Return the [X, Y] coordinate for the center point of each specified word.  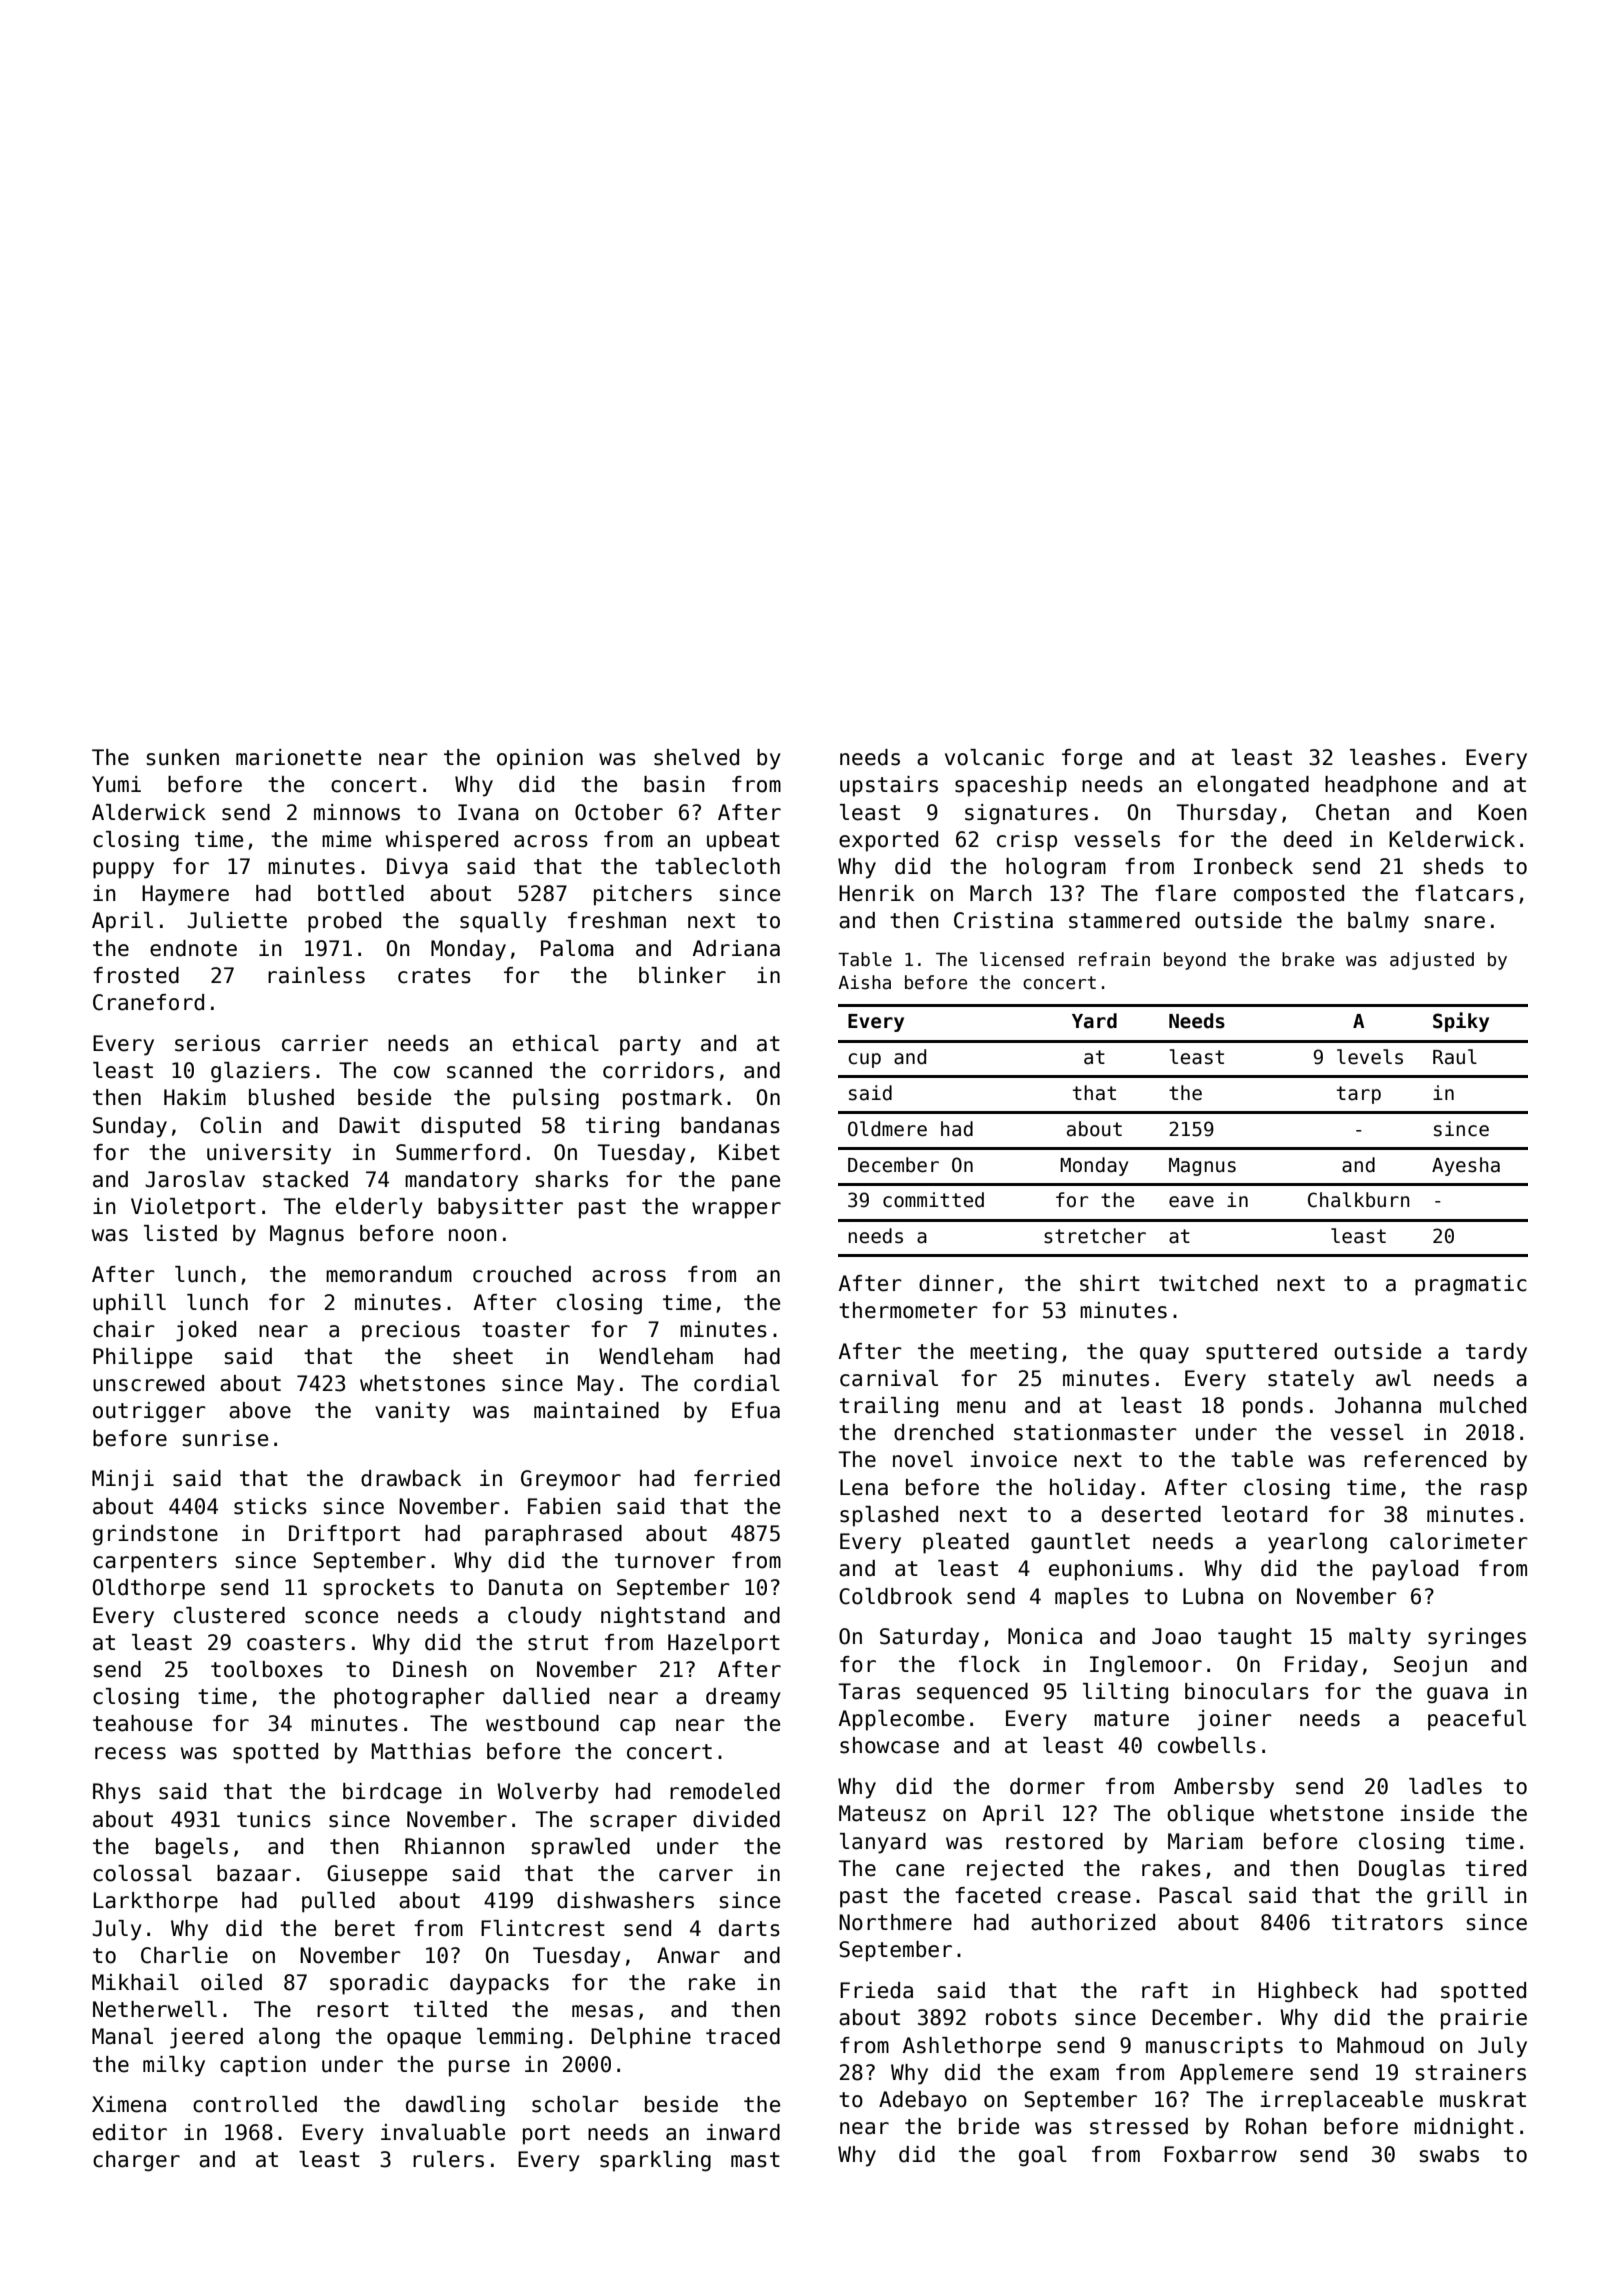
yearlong [1317, 1543]
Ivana [488, 812]
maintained [596, 1410]
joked [206, 1331]
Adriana [736, 948]
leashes [1393, 757]
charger [136, 2161]
